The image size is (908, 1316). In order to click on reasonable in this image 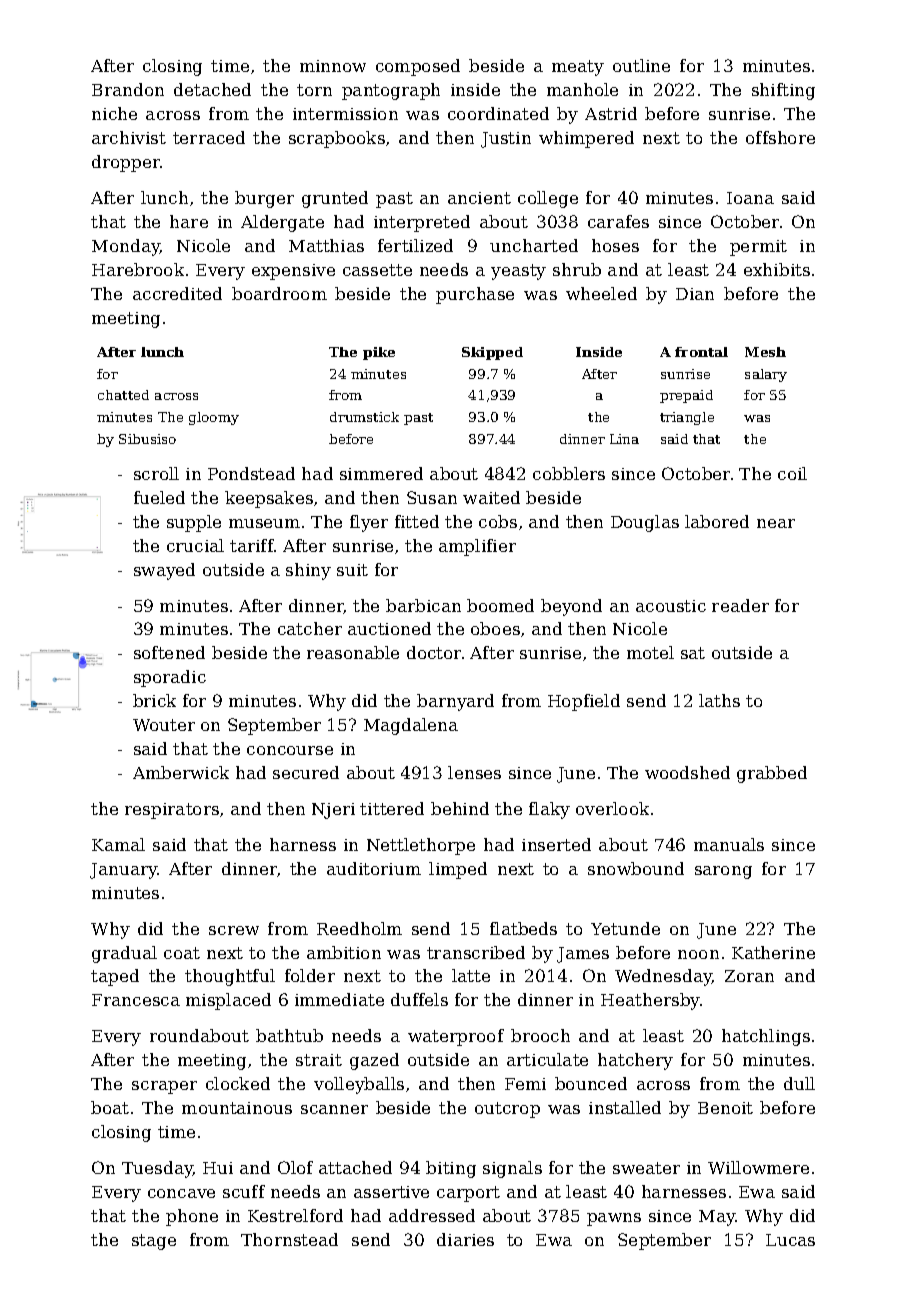, I will do `click(353, 652)`.
